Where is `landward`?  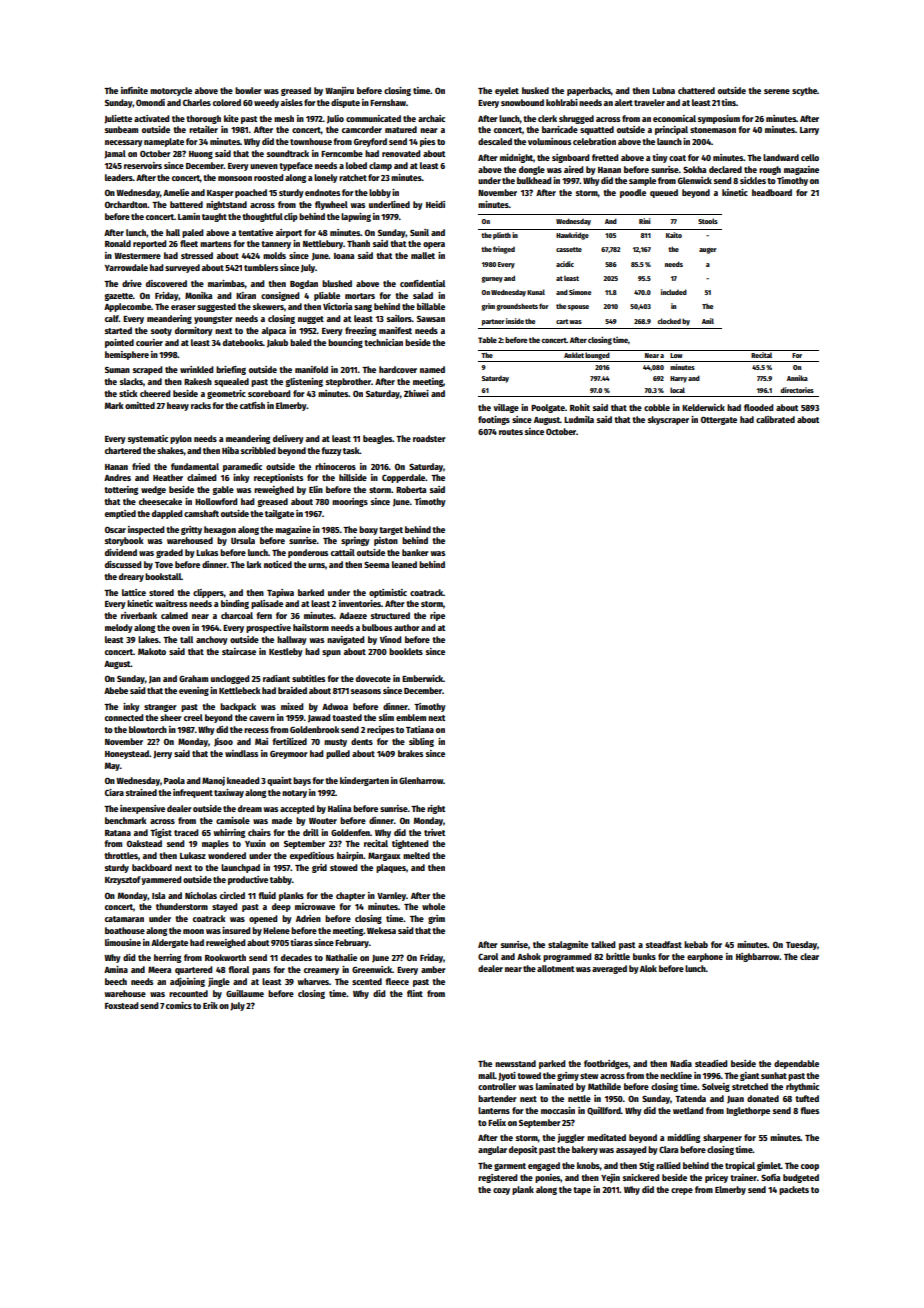
landward is located at coordinates (781, 157).
